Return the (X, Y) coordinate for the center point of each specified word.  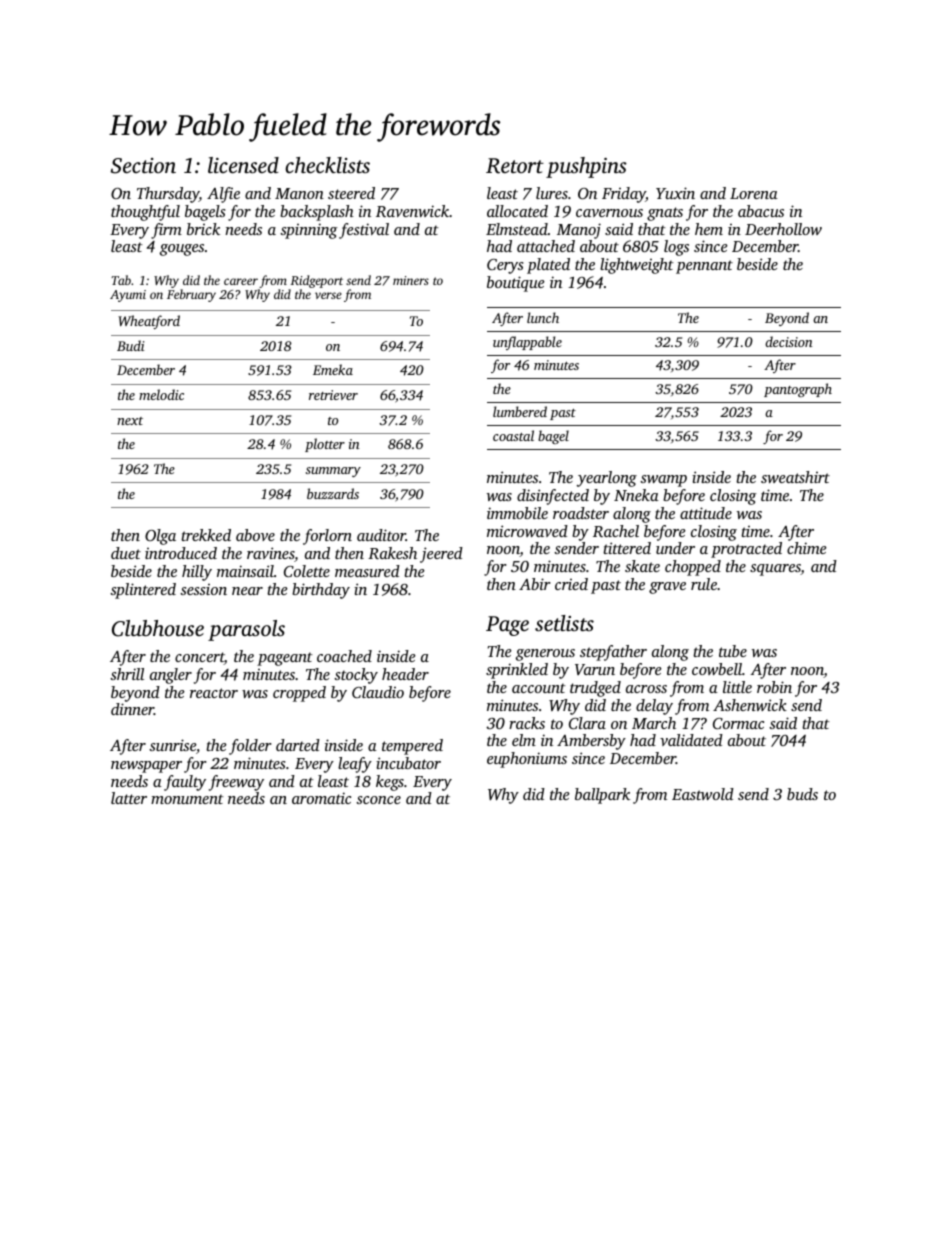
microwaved (527, 531)
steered (351, 193)
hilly (197, 573)
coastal (513, 435)
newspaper (146, 767)
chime (806, 548)
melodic (161, 394)
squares (775, 570)
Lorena (754, 193)
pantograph (798, 390)
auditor (381, 535)
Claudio (378, 692)
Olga (160, 537)
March (654, 723)
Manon (299, 193)
